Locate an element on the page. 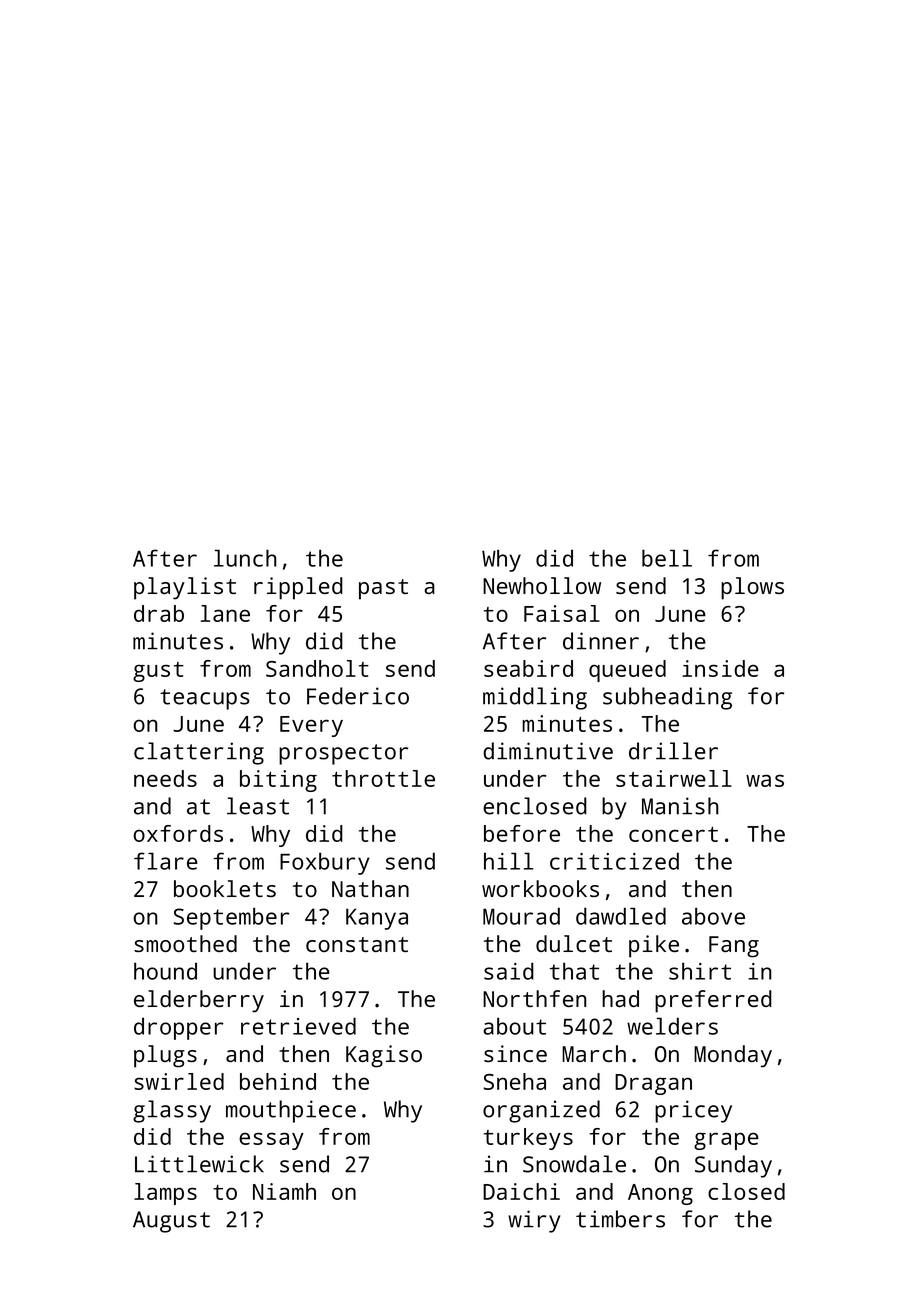 The height and width of the page is (1311, 924). subheading is located at coordinates (667, 698).
